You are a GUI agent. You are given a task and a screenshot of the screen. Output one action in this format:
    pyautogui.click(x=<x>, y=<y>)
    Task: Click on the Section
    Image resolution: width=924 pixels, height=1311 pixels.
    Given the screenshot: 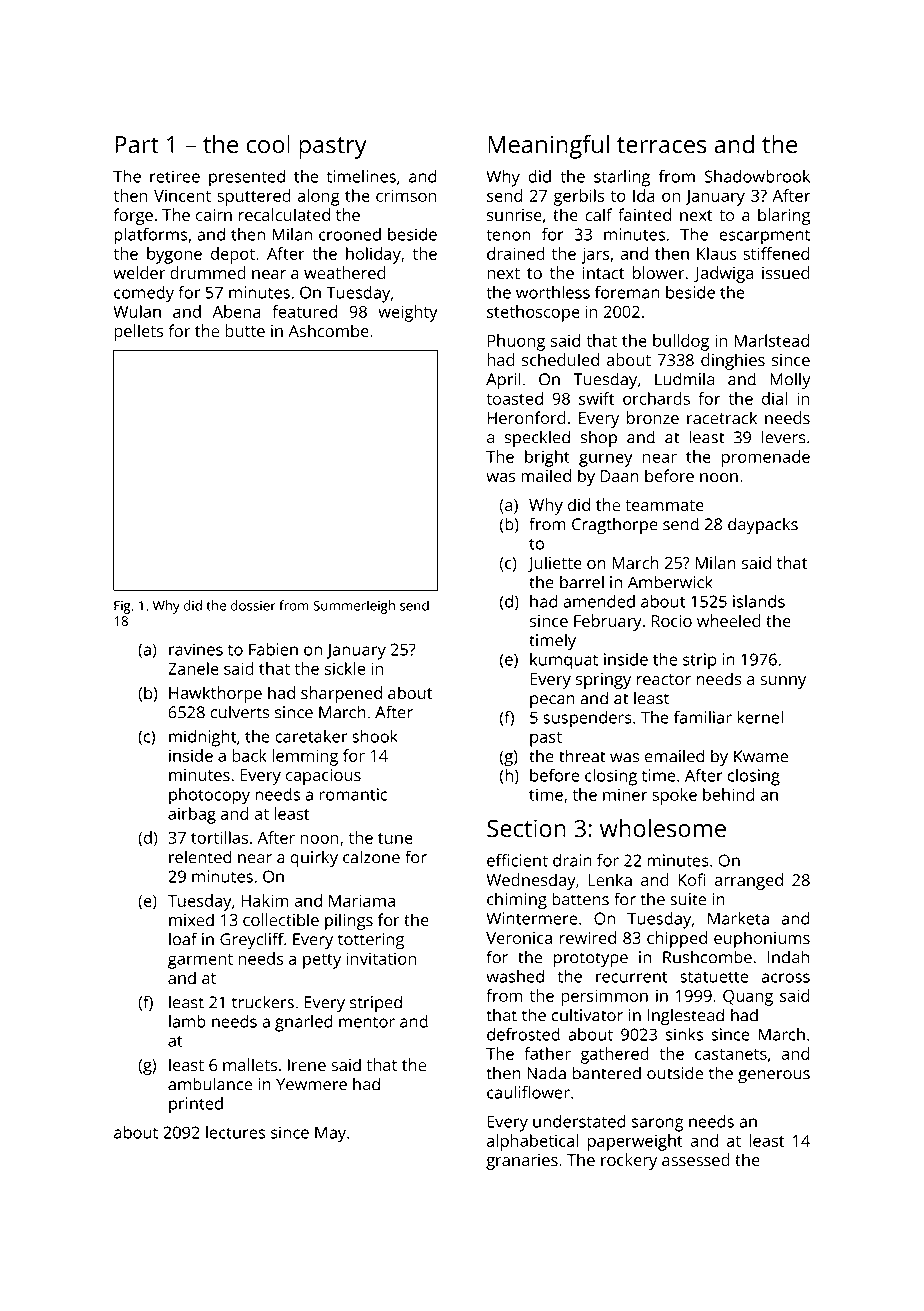 What is the action you would take?
    pyautogui.click(x=526, y=828)
